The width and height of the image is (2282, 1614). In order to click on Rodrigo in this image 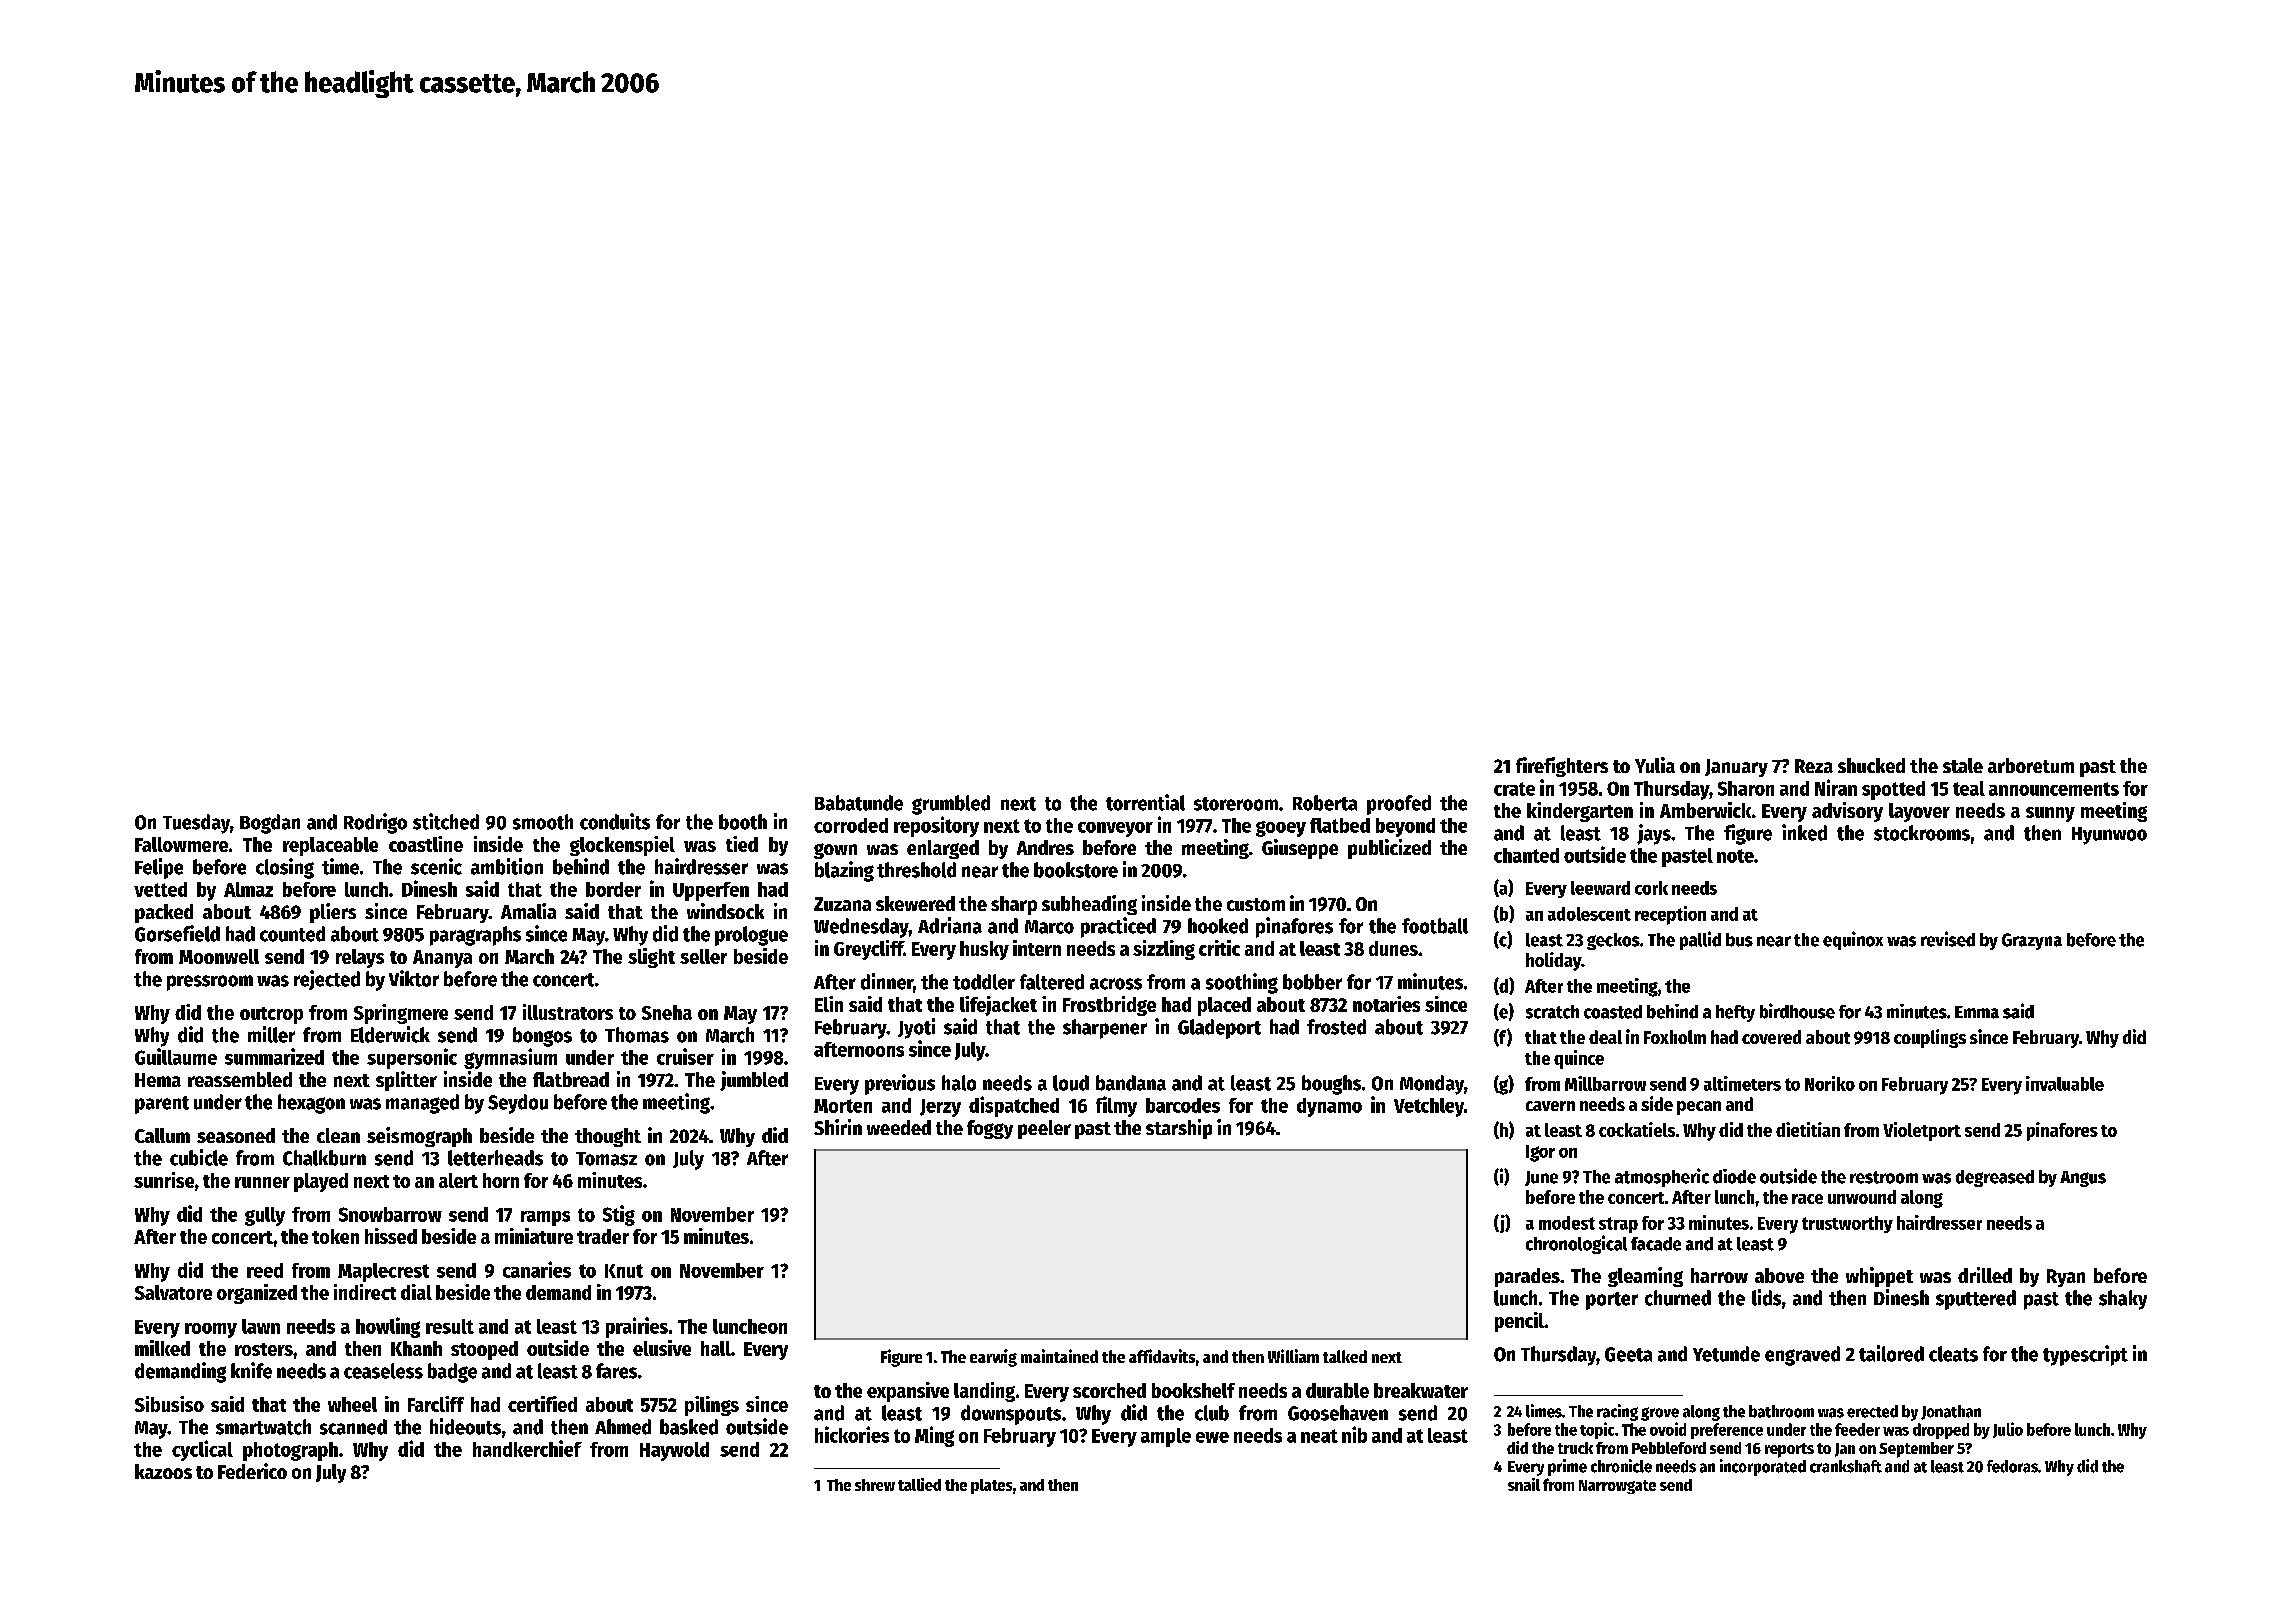, I will do `click(375, 823)`.
